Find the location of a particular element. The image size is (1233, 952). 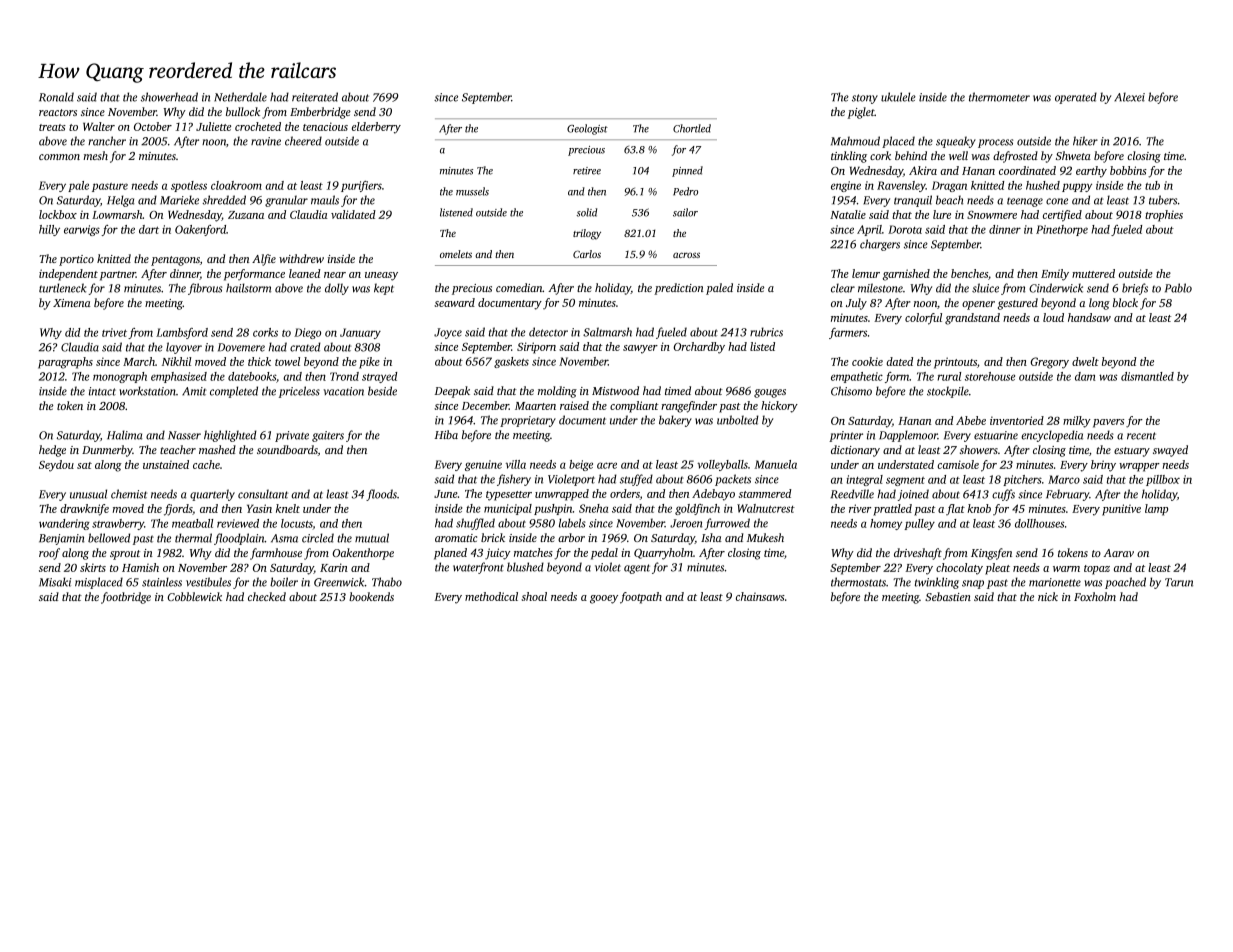

bookends is located at coordinates (371, 596).
